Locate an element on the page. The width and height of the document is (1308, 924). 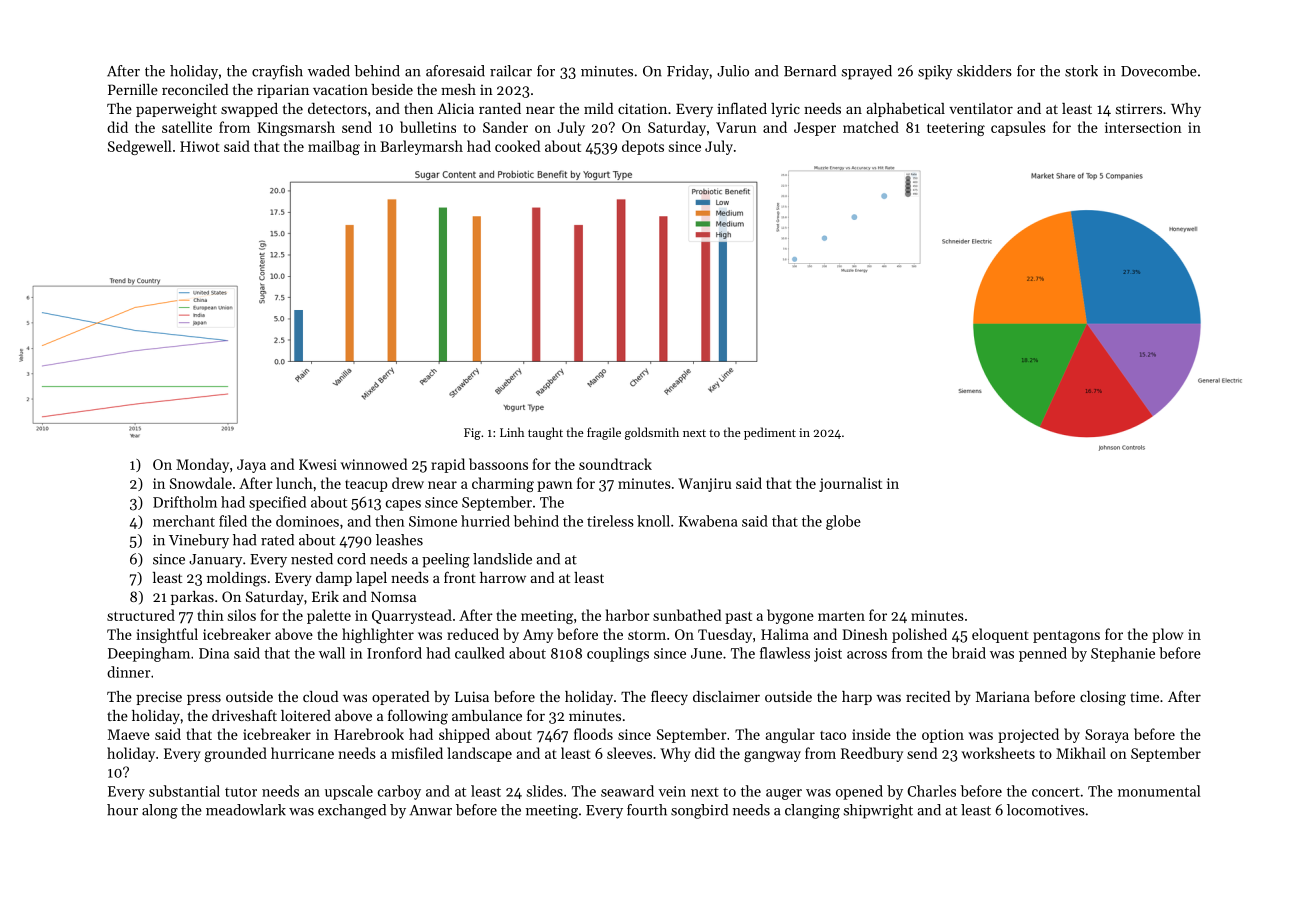
Linh is located at coordinates (512, 432).
